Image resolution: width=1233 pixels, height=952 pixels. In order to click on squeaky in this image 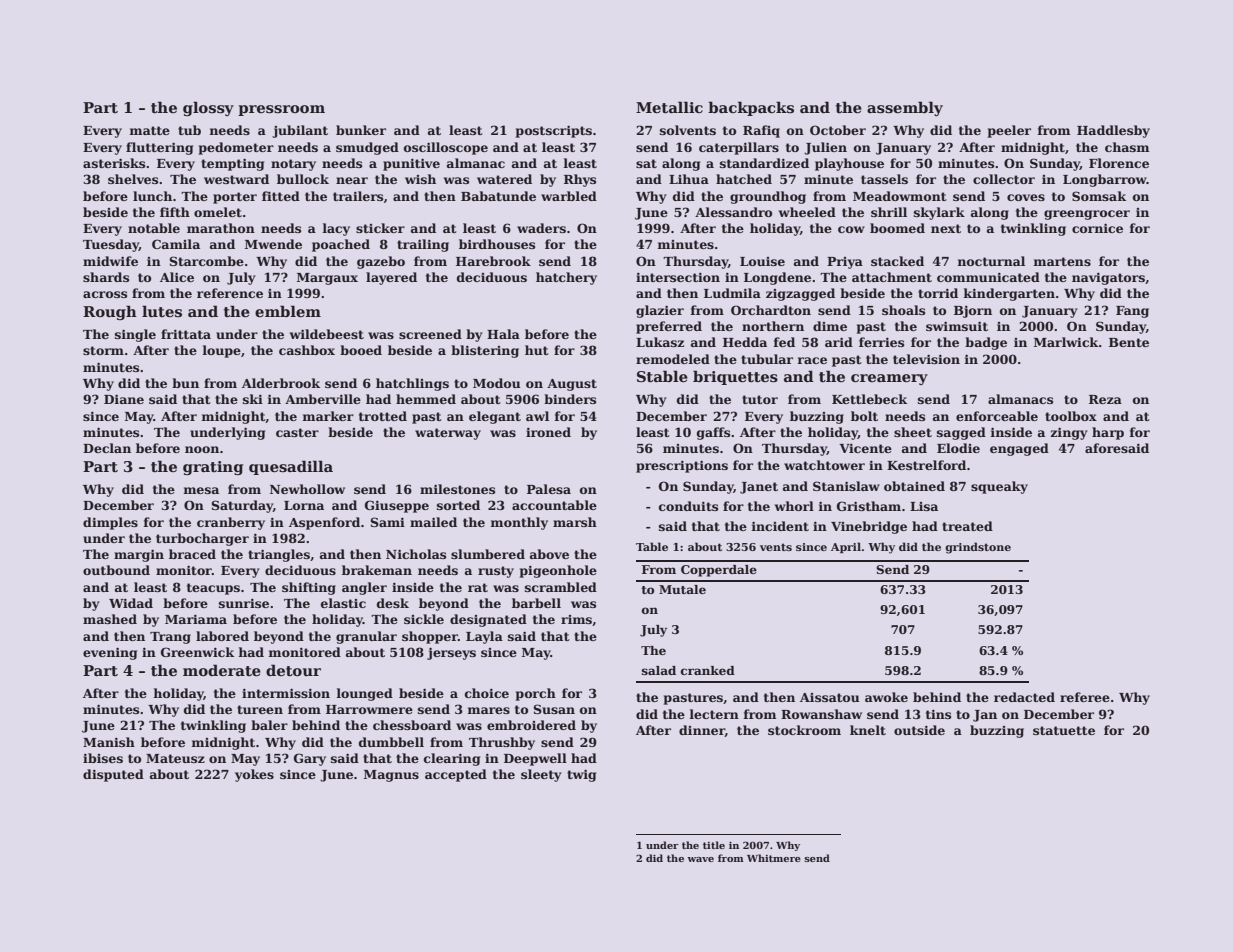, I will do `click(999, 487)`.
